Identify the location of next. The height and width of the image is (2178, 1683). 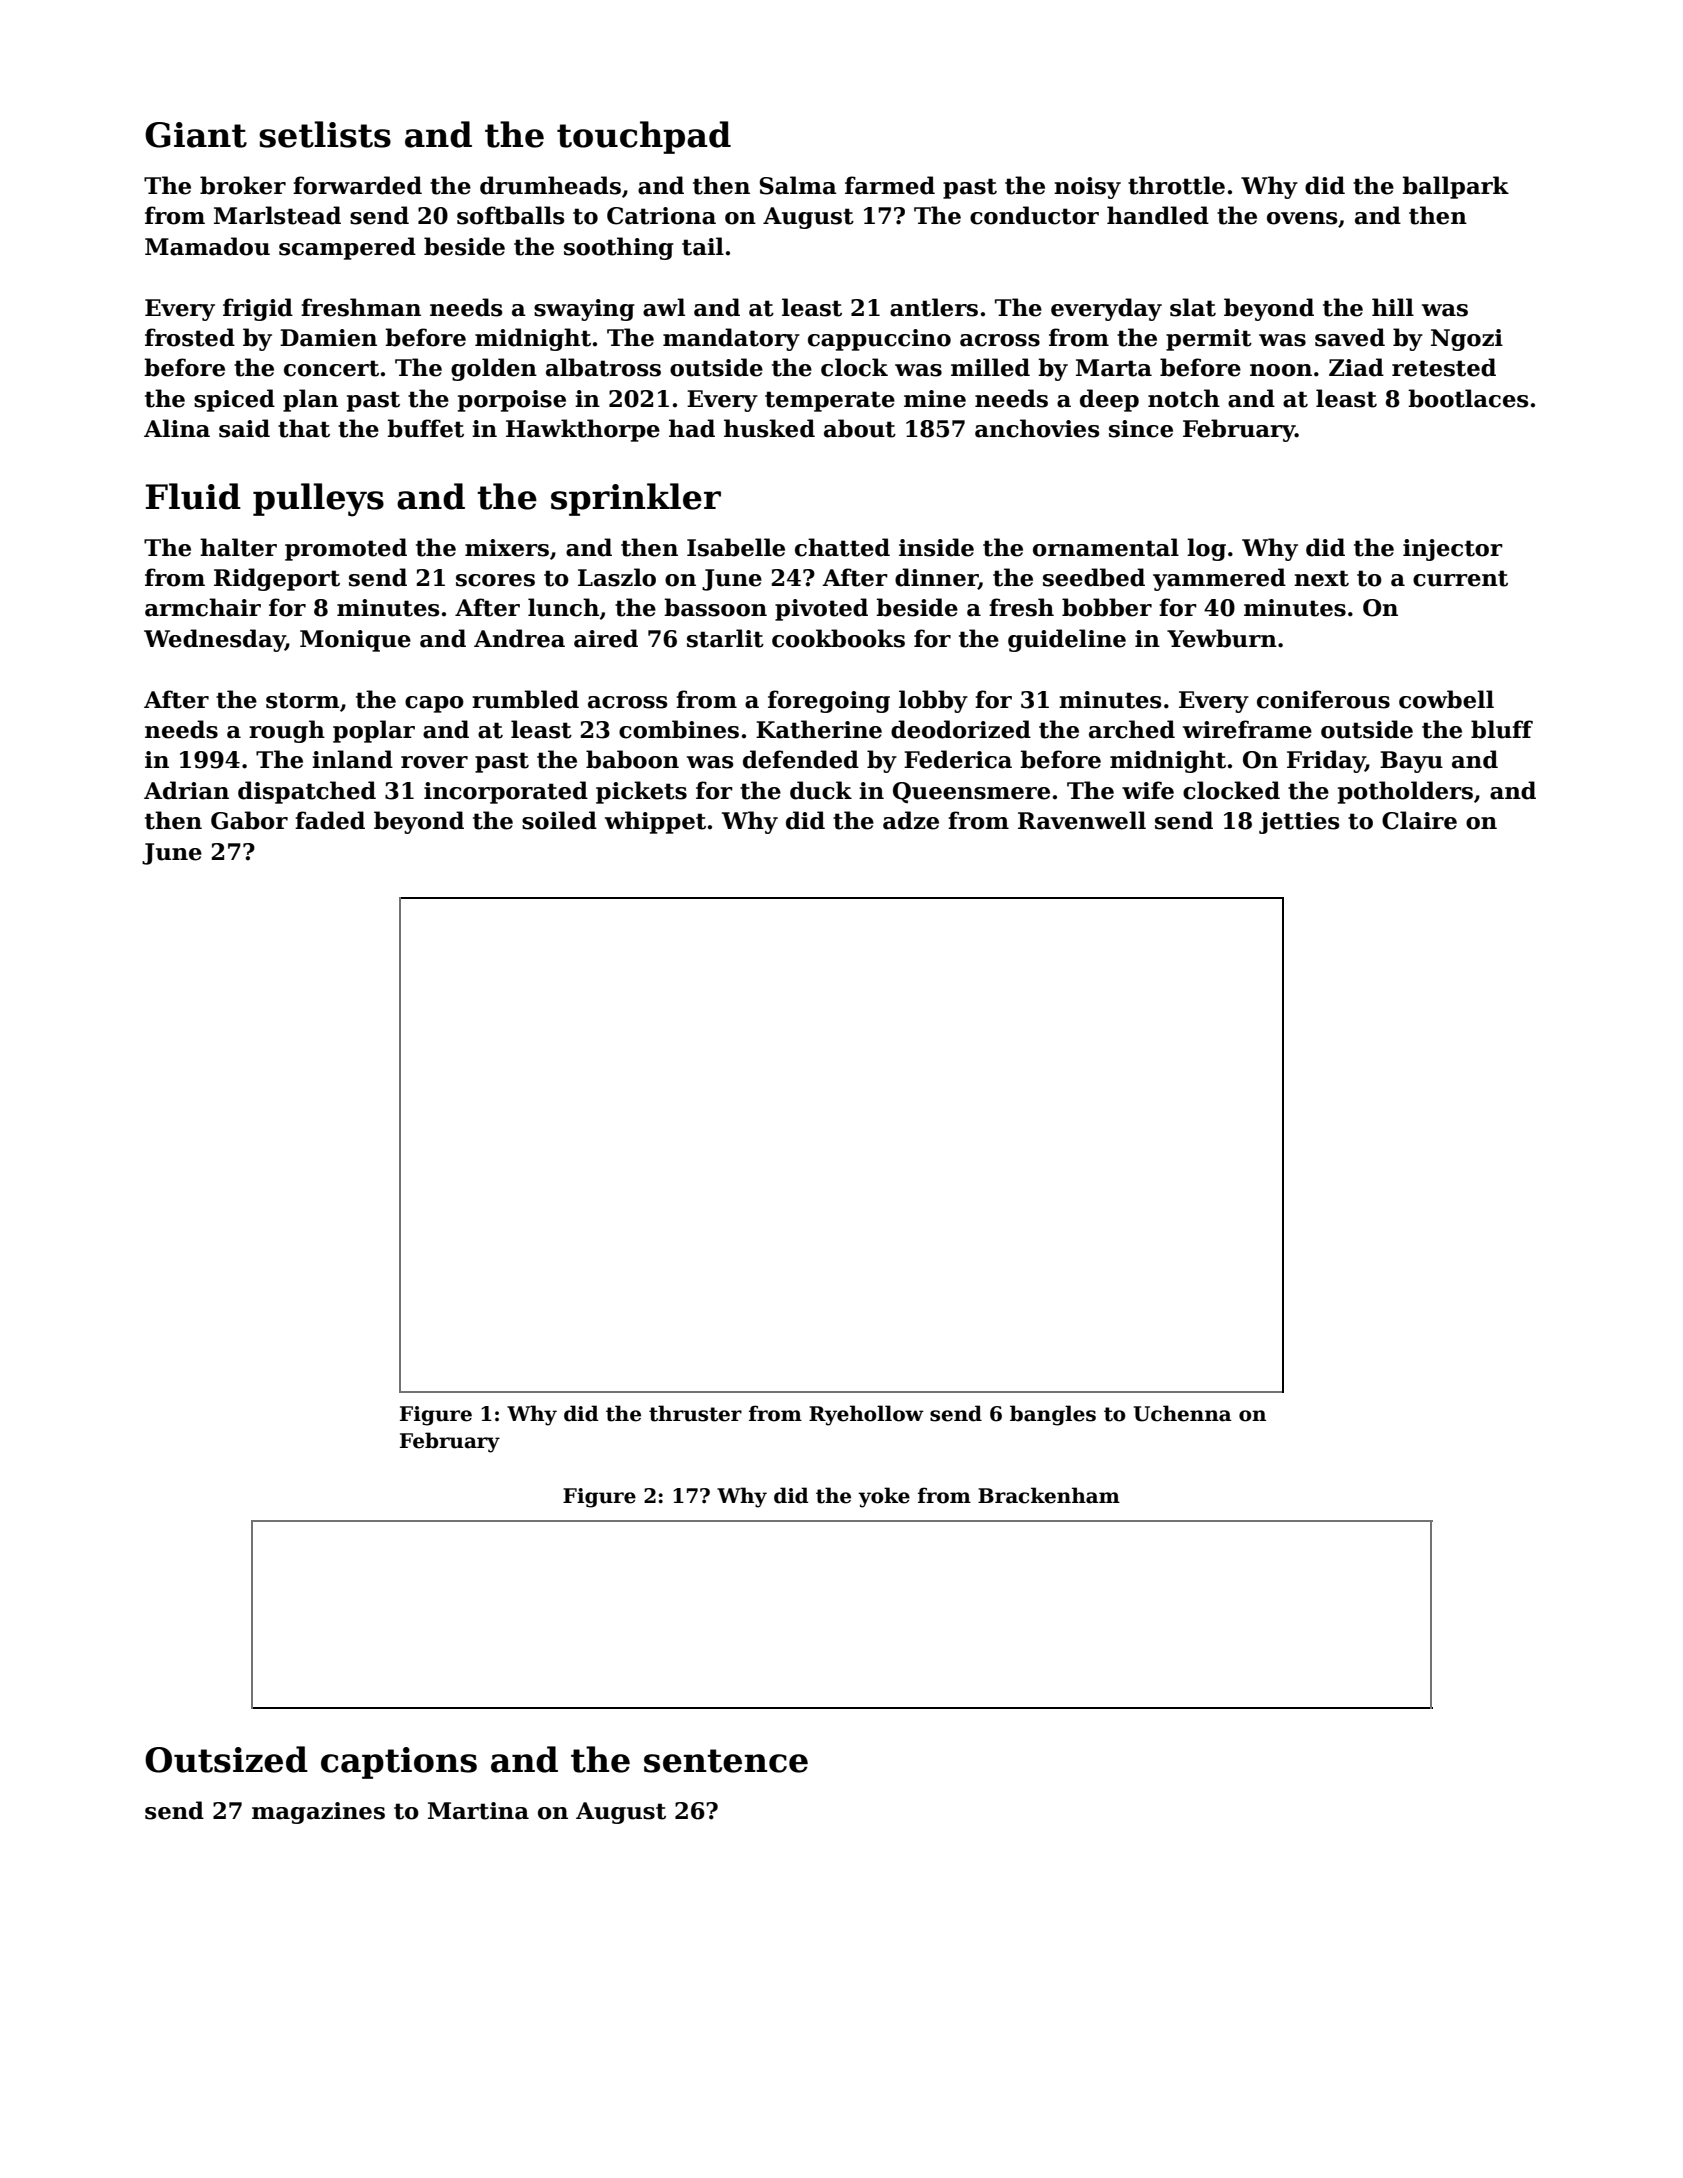
(1321, 578).
